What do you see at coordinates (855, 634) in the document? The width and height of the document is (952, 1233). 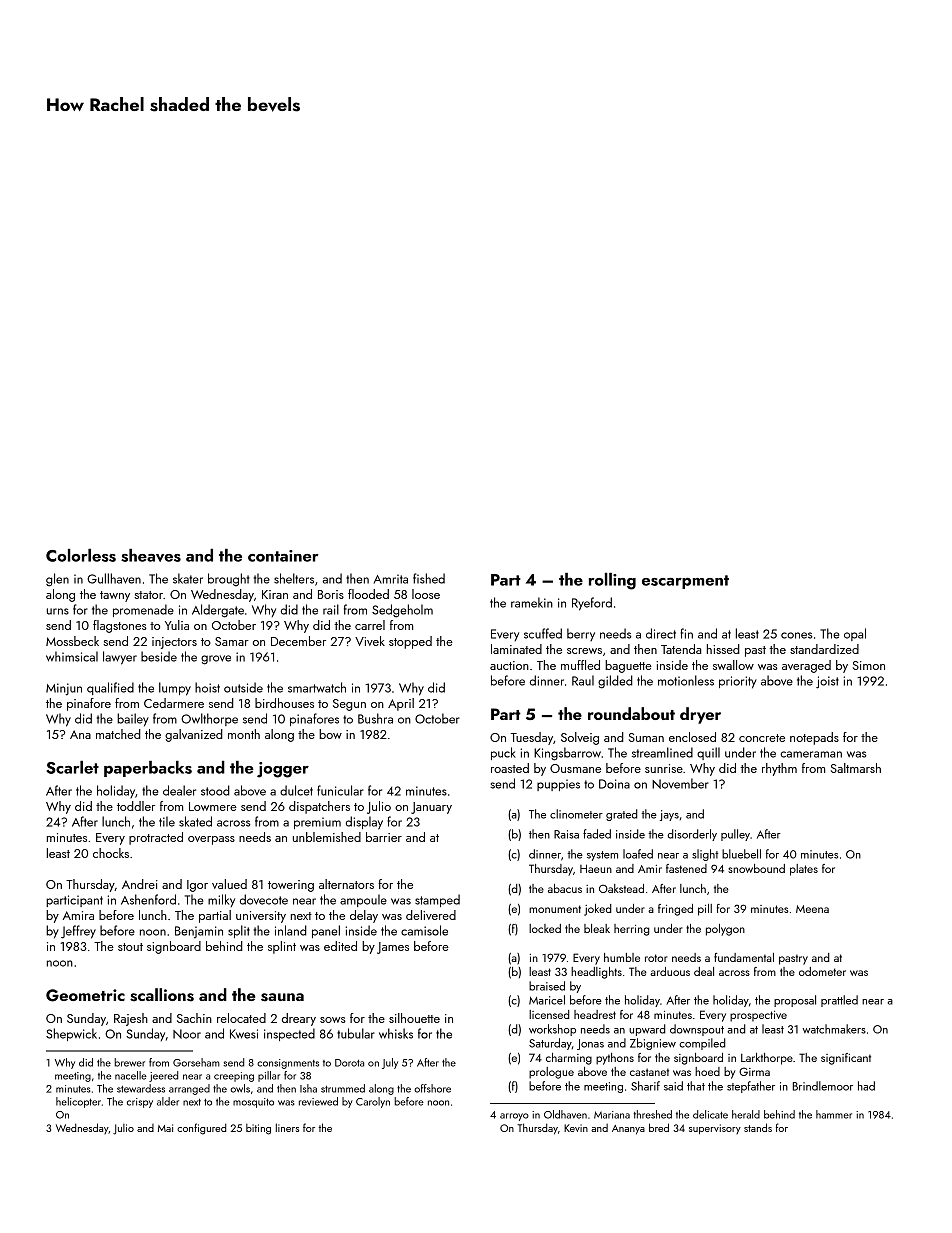 I see `opal` at bounding box center [855, 634].
